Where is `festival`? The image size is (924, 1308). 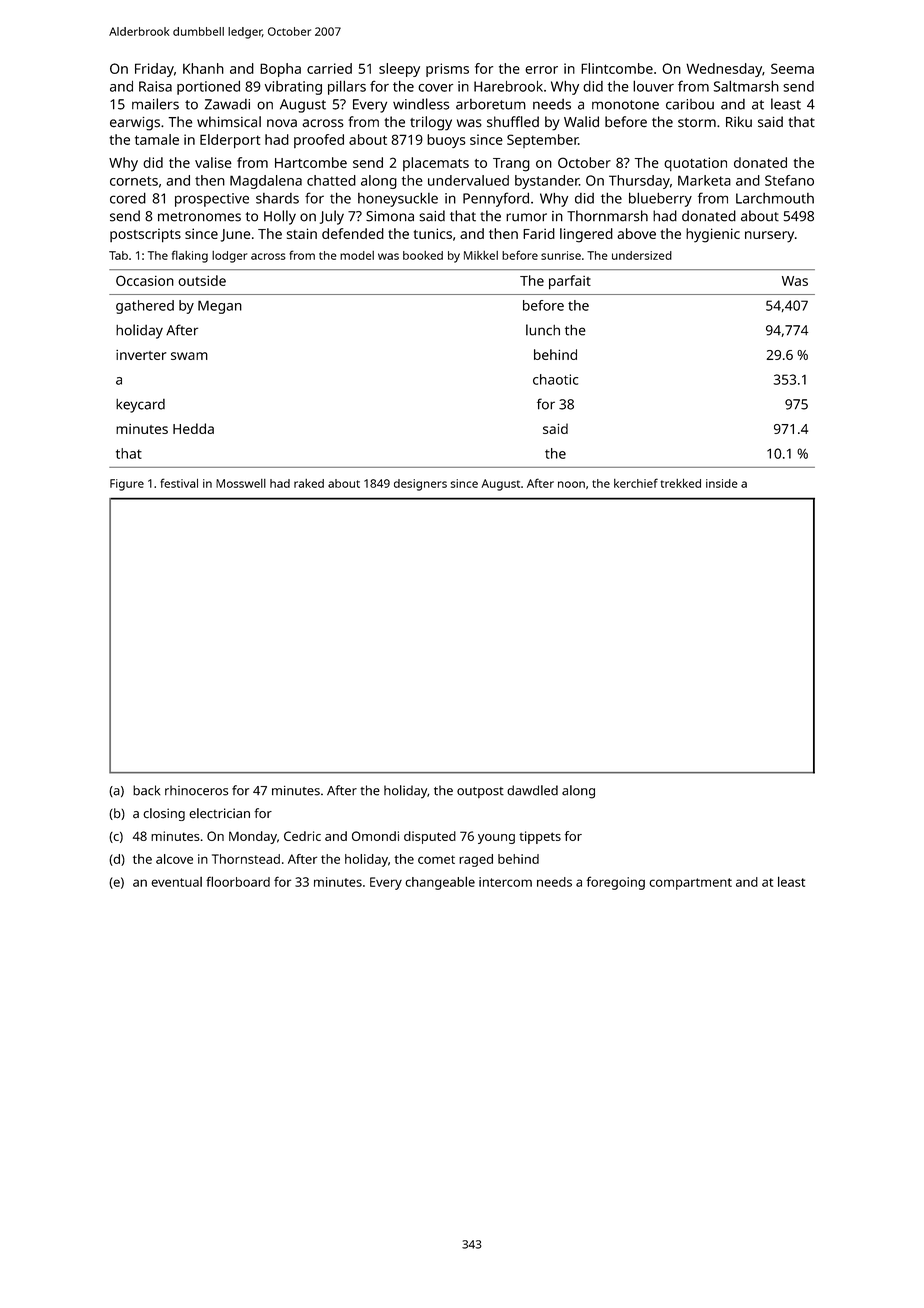
festival is located at coordinates (179, 483).
